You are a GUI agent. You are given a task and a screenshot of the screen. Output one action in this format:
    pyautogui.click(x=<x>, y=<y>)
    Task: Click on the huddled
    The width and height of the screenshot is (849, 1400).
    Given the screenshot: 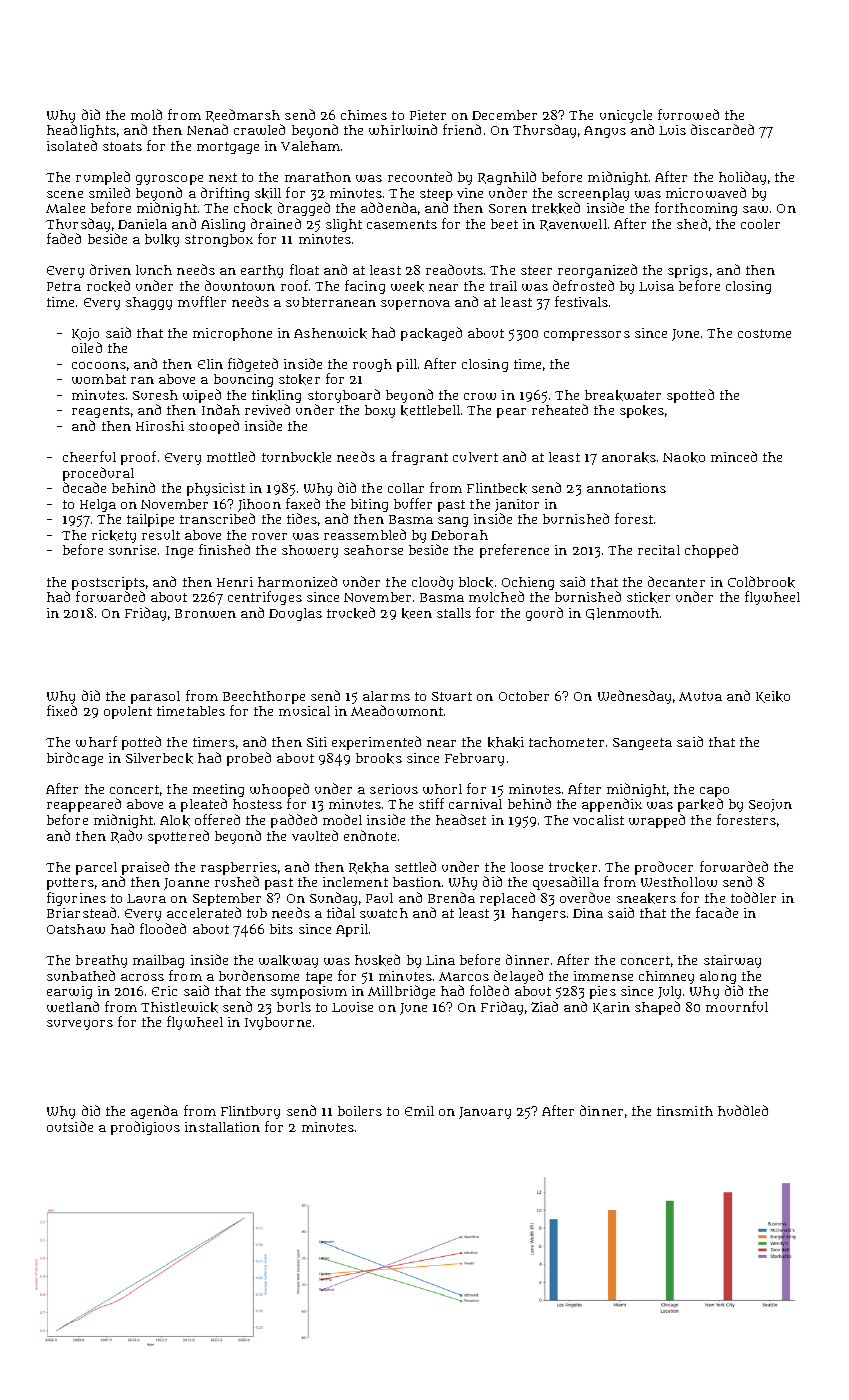 What is the action you would take?
    pyautogui.click(x=743, y=1110)
